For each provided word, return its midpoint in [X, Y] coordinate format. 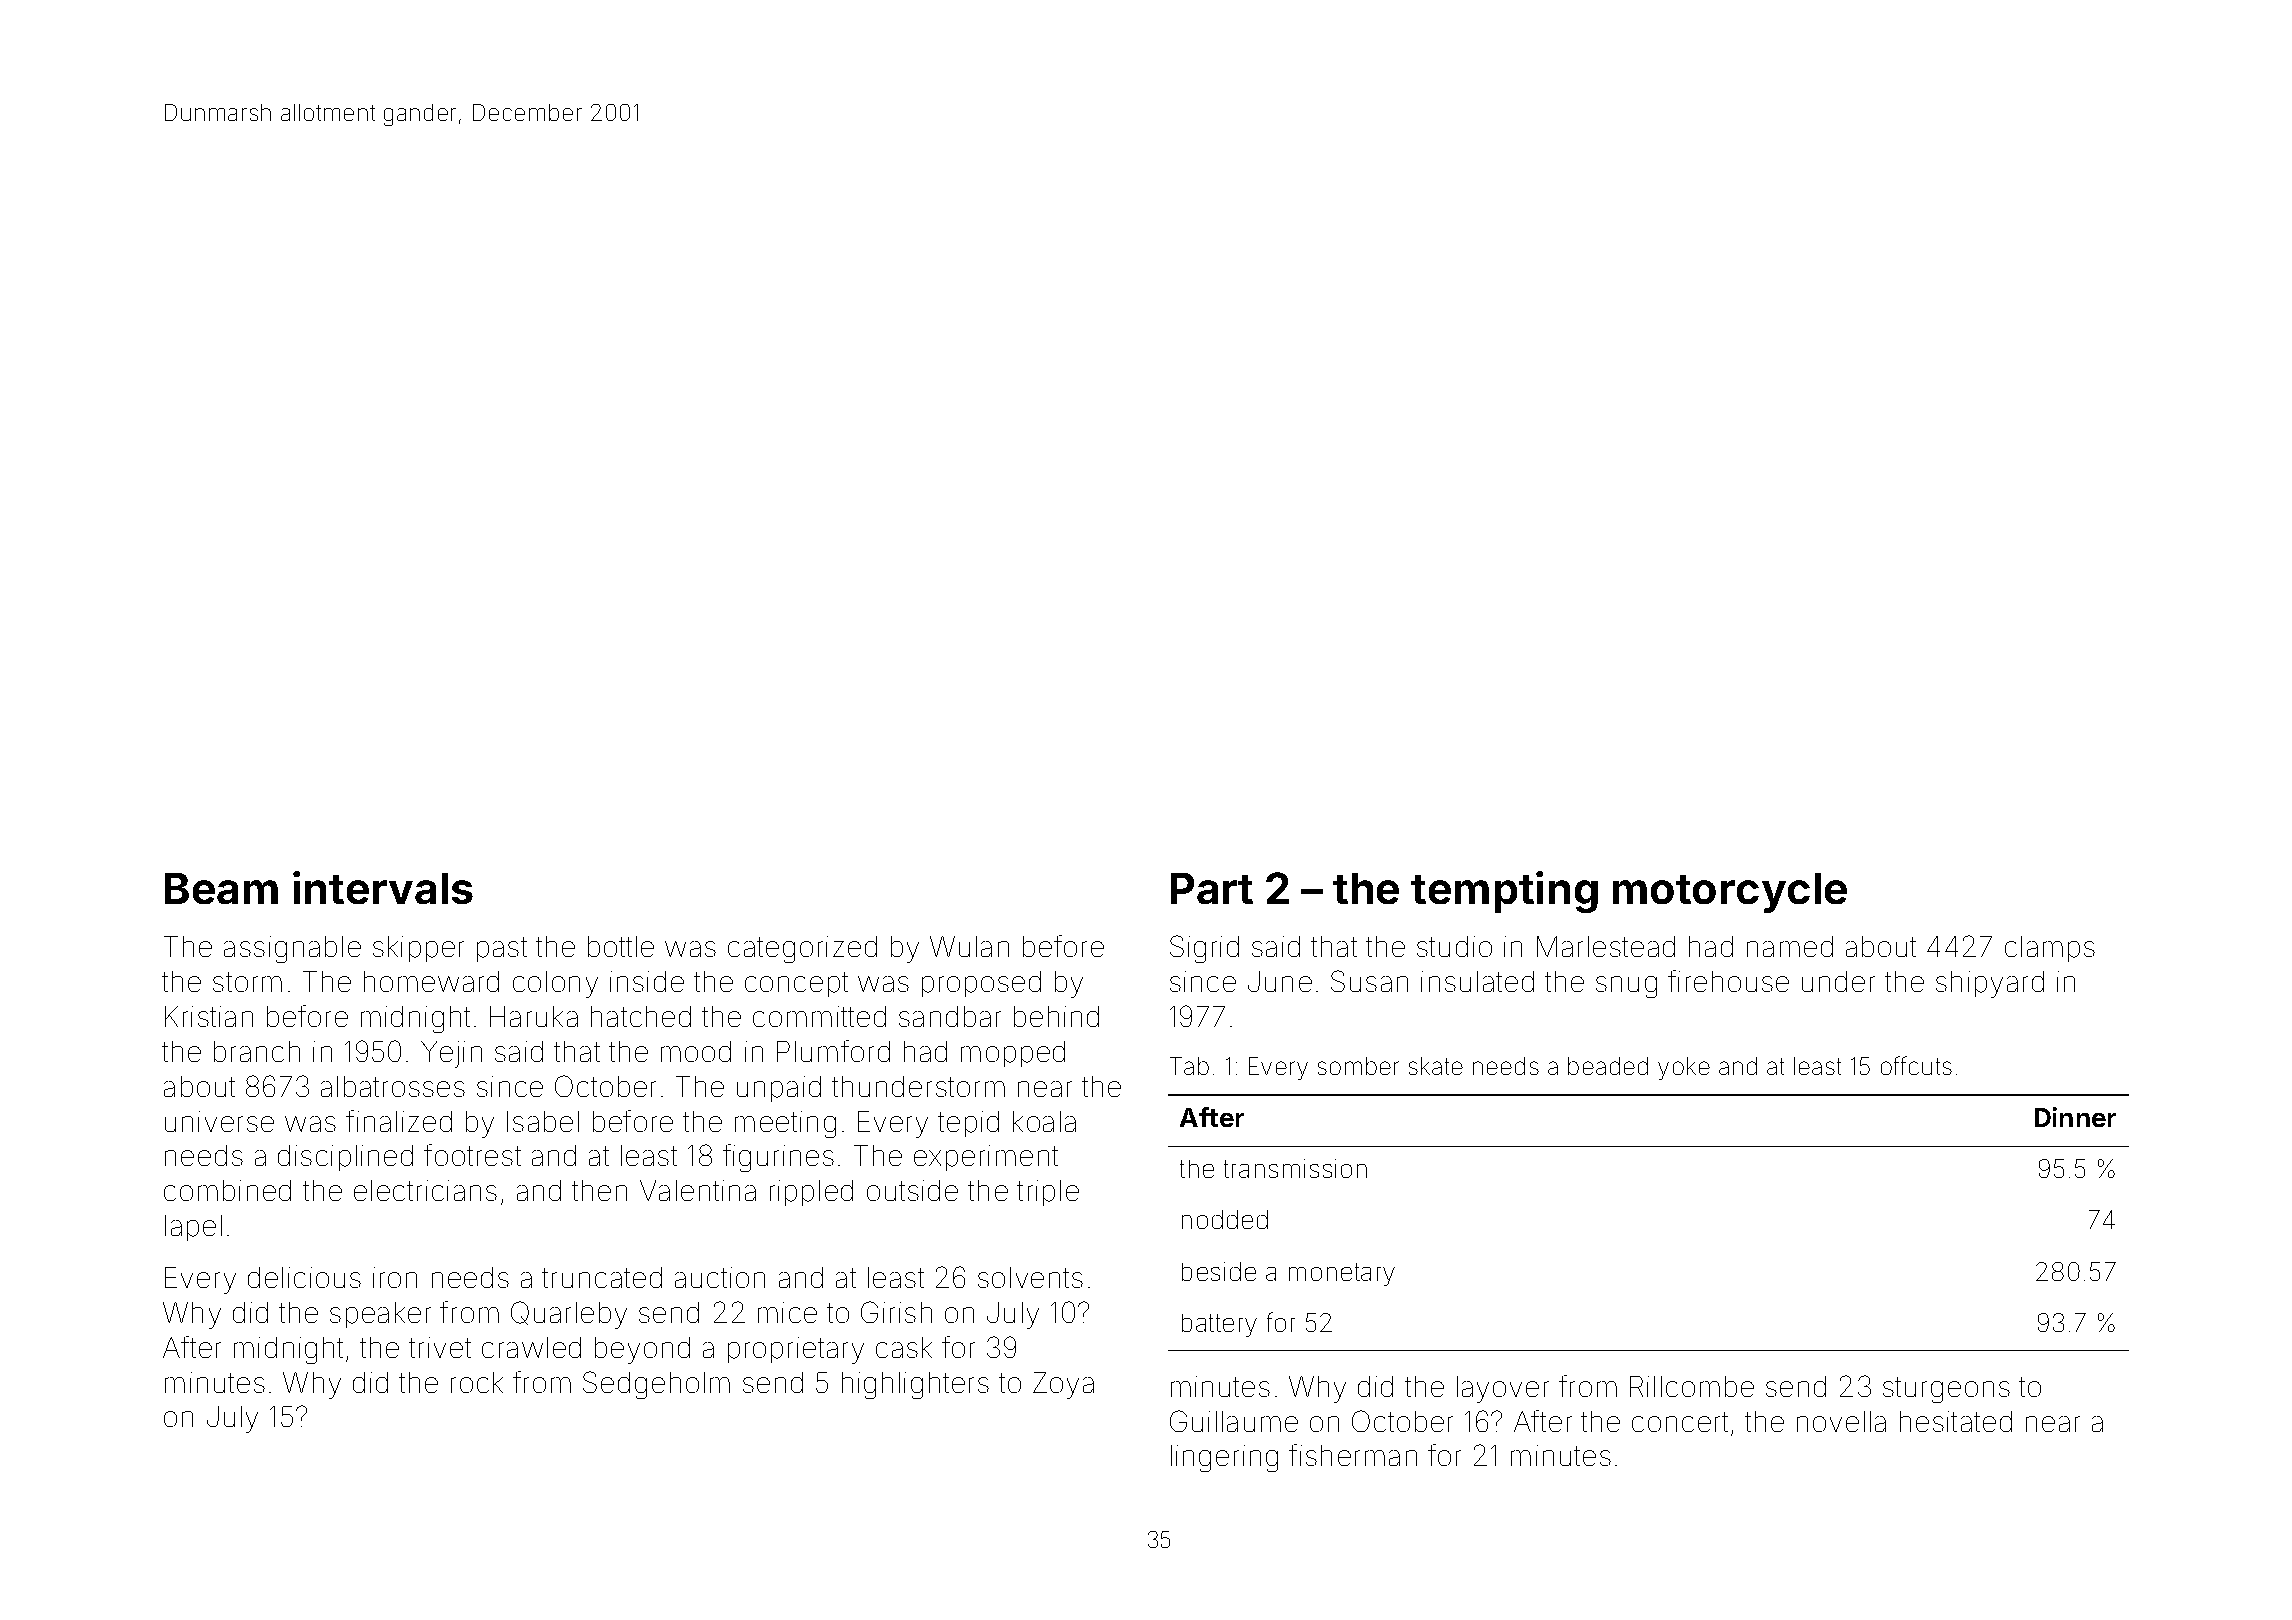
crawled [531, 1347]
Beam [221, 888]
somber [1358, 1066]
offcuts [1916, 1065]
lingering [1224, 1458]
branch [257, 1051]
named [1790, 946]
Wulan [969, 946]
